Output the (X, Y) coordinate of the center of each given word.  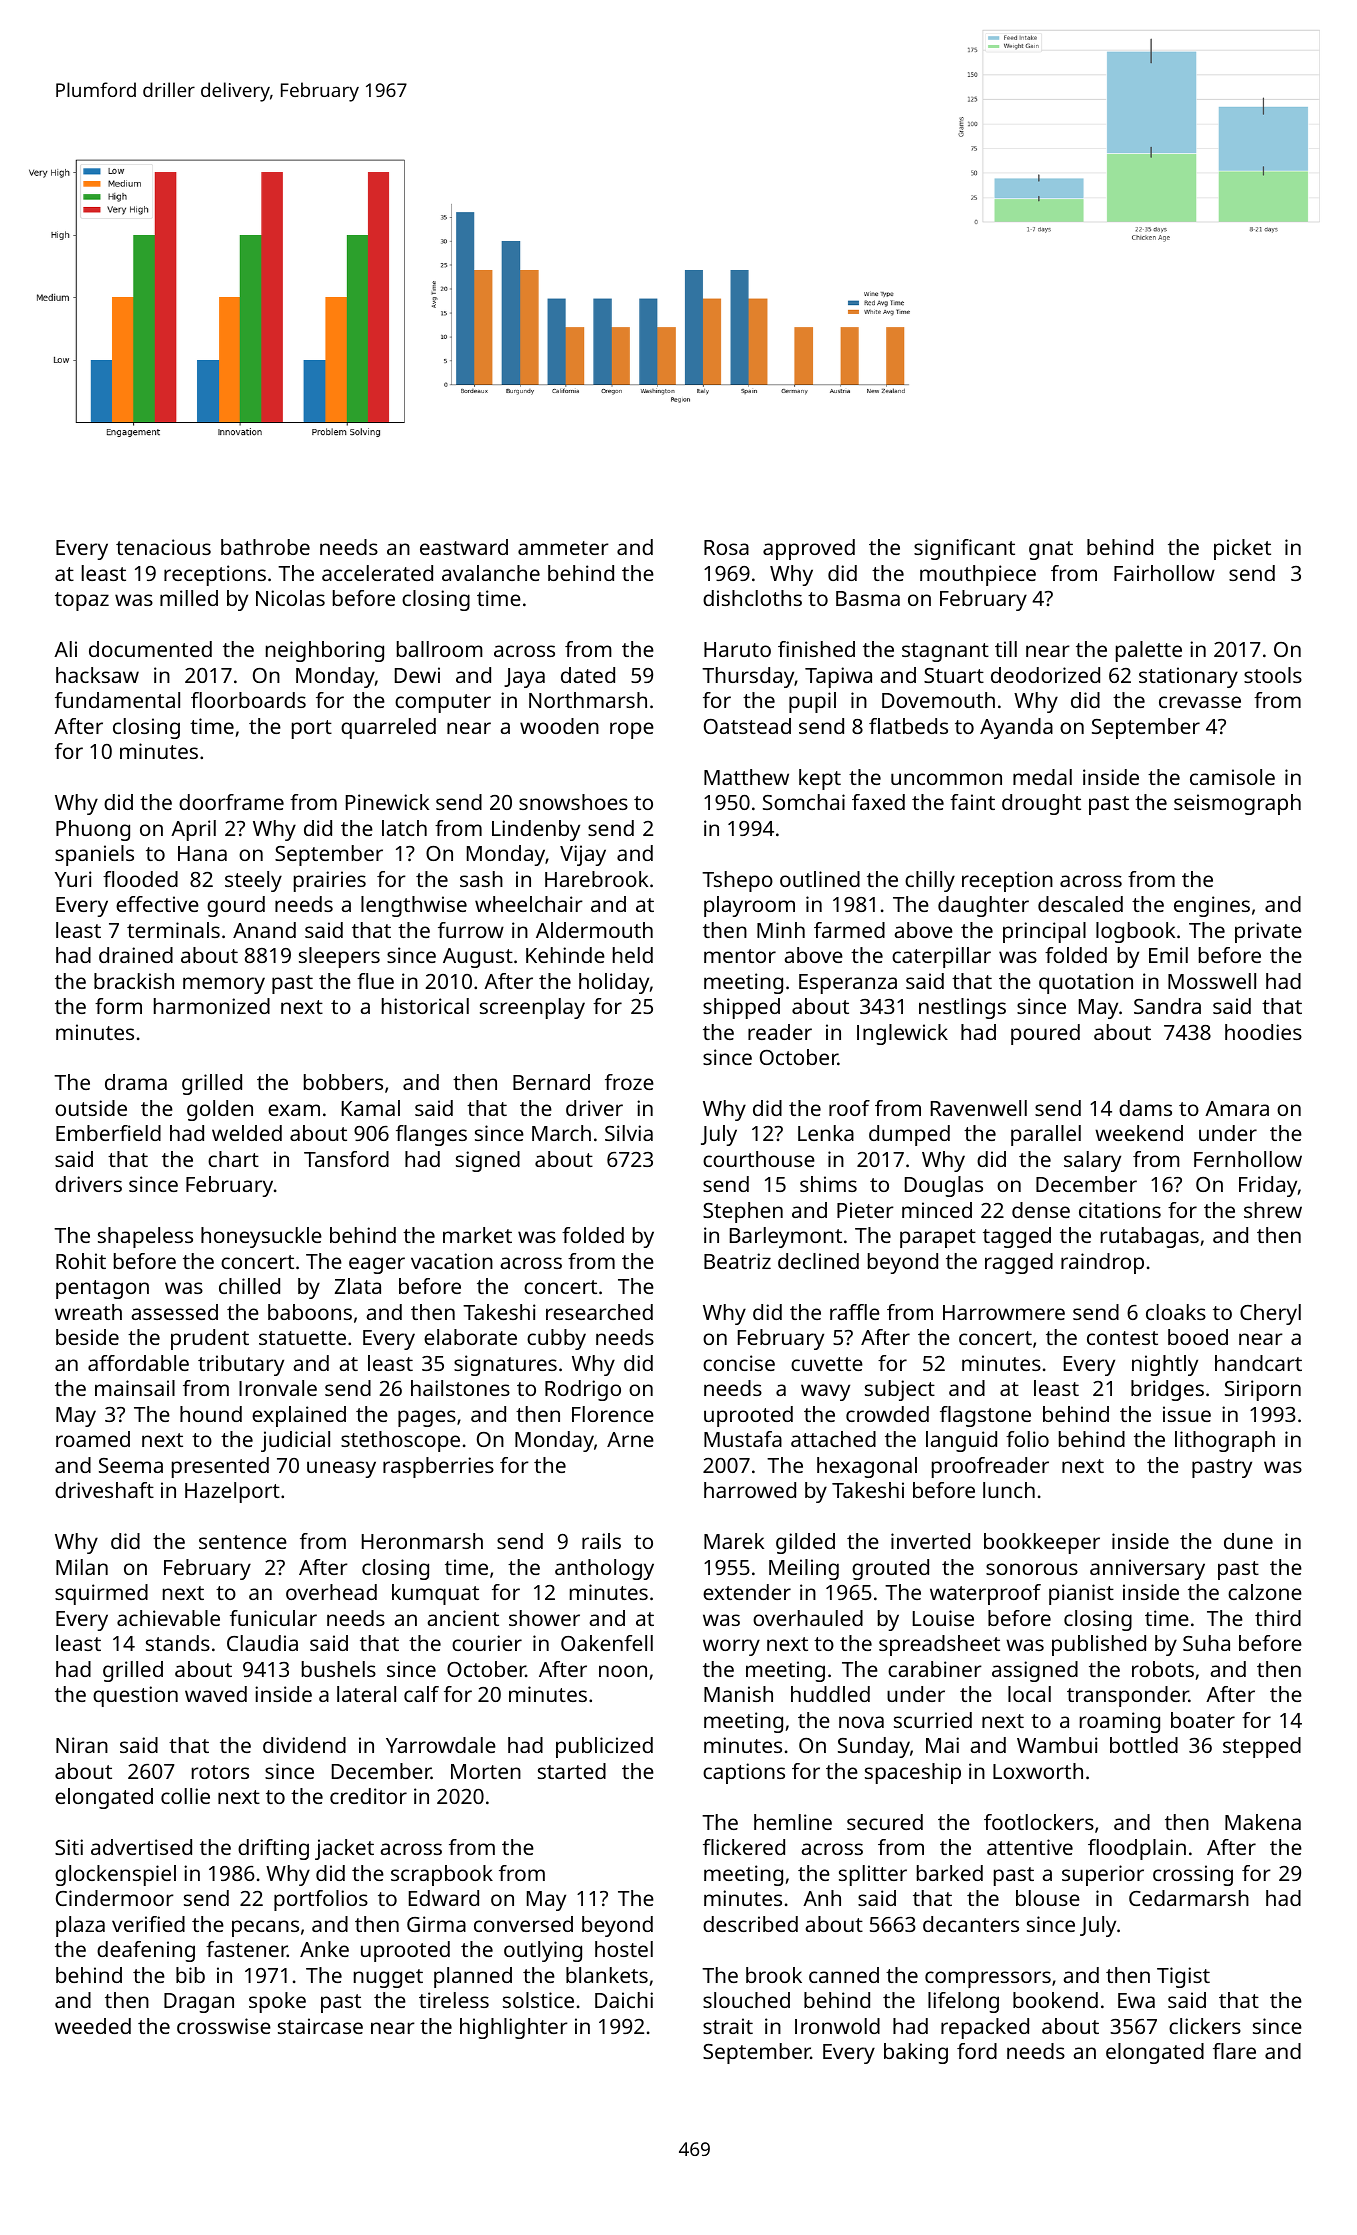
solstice (538, 2000)
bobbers (343, 1082)
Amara (1237, 1108)
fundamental (117, 700)
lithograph (1225, 1441)
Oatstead (747, 726)
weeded (93, 2026)
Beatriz (737, 1261)
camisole (1232, 777)
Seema (131, 1465)
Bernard (551, 1082)
